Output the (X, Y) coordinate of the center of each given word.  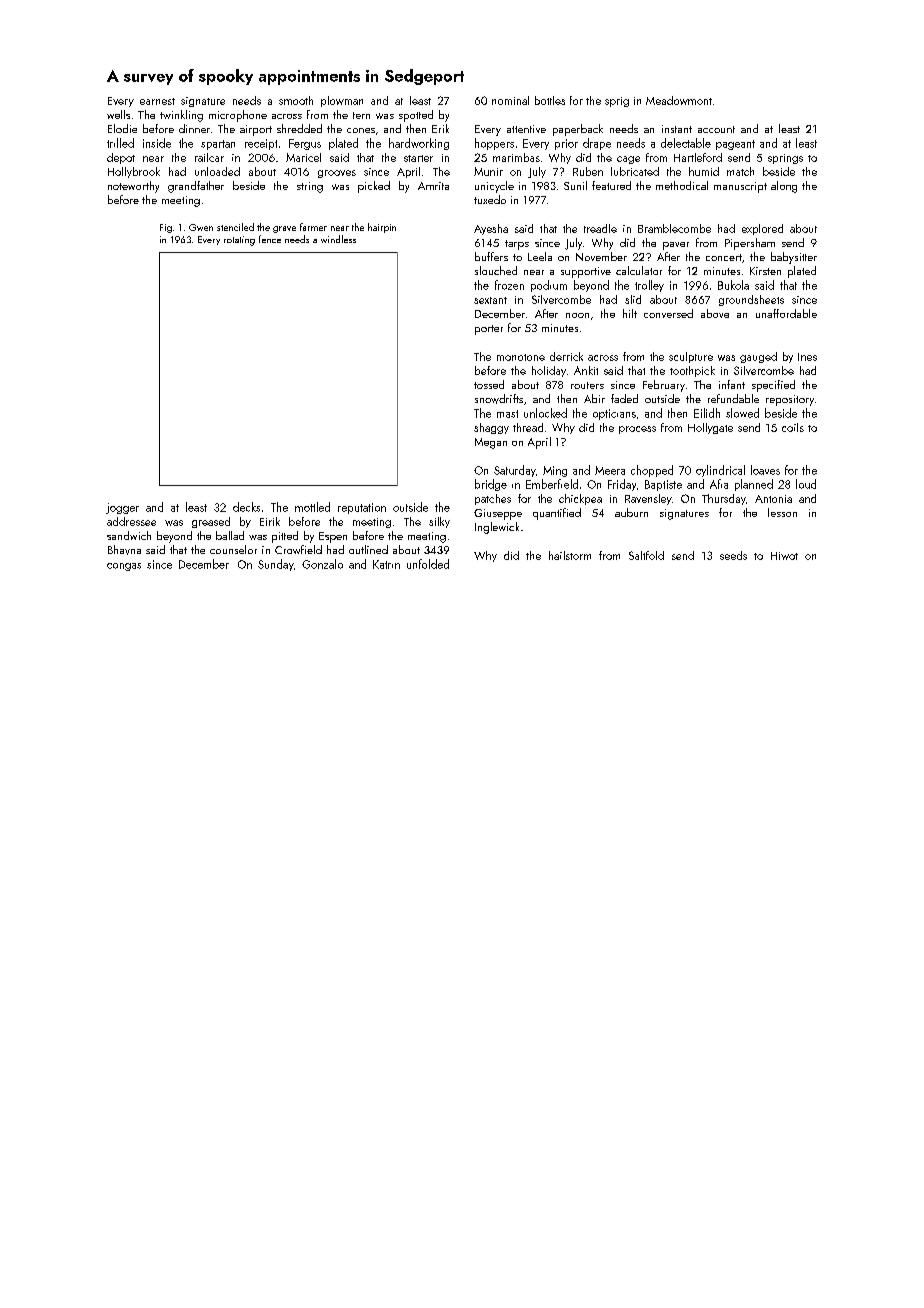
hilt (630, 313)
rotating (239, 241)
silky (439, 522)
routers (587, 385)
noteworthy (133, 187)
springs (785, 159)
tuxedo (490, 199)
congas (124, 567)
